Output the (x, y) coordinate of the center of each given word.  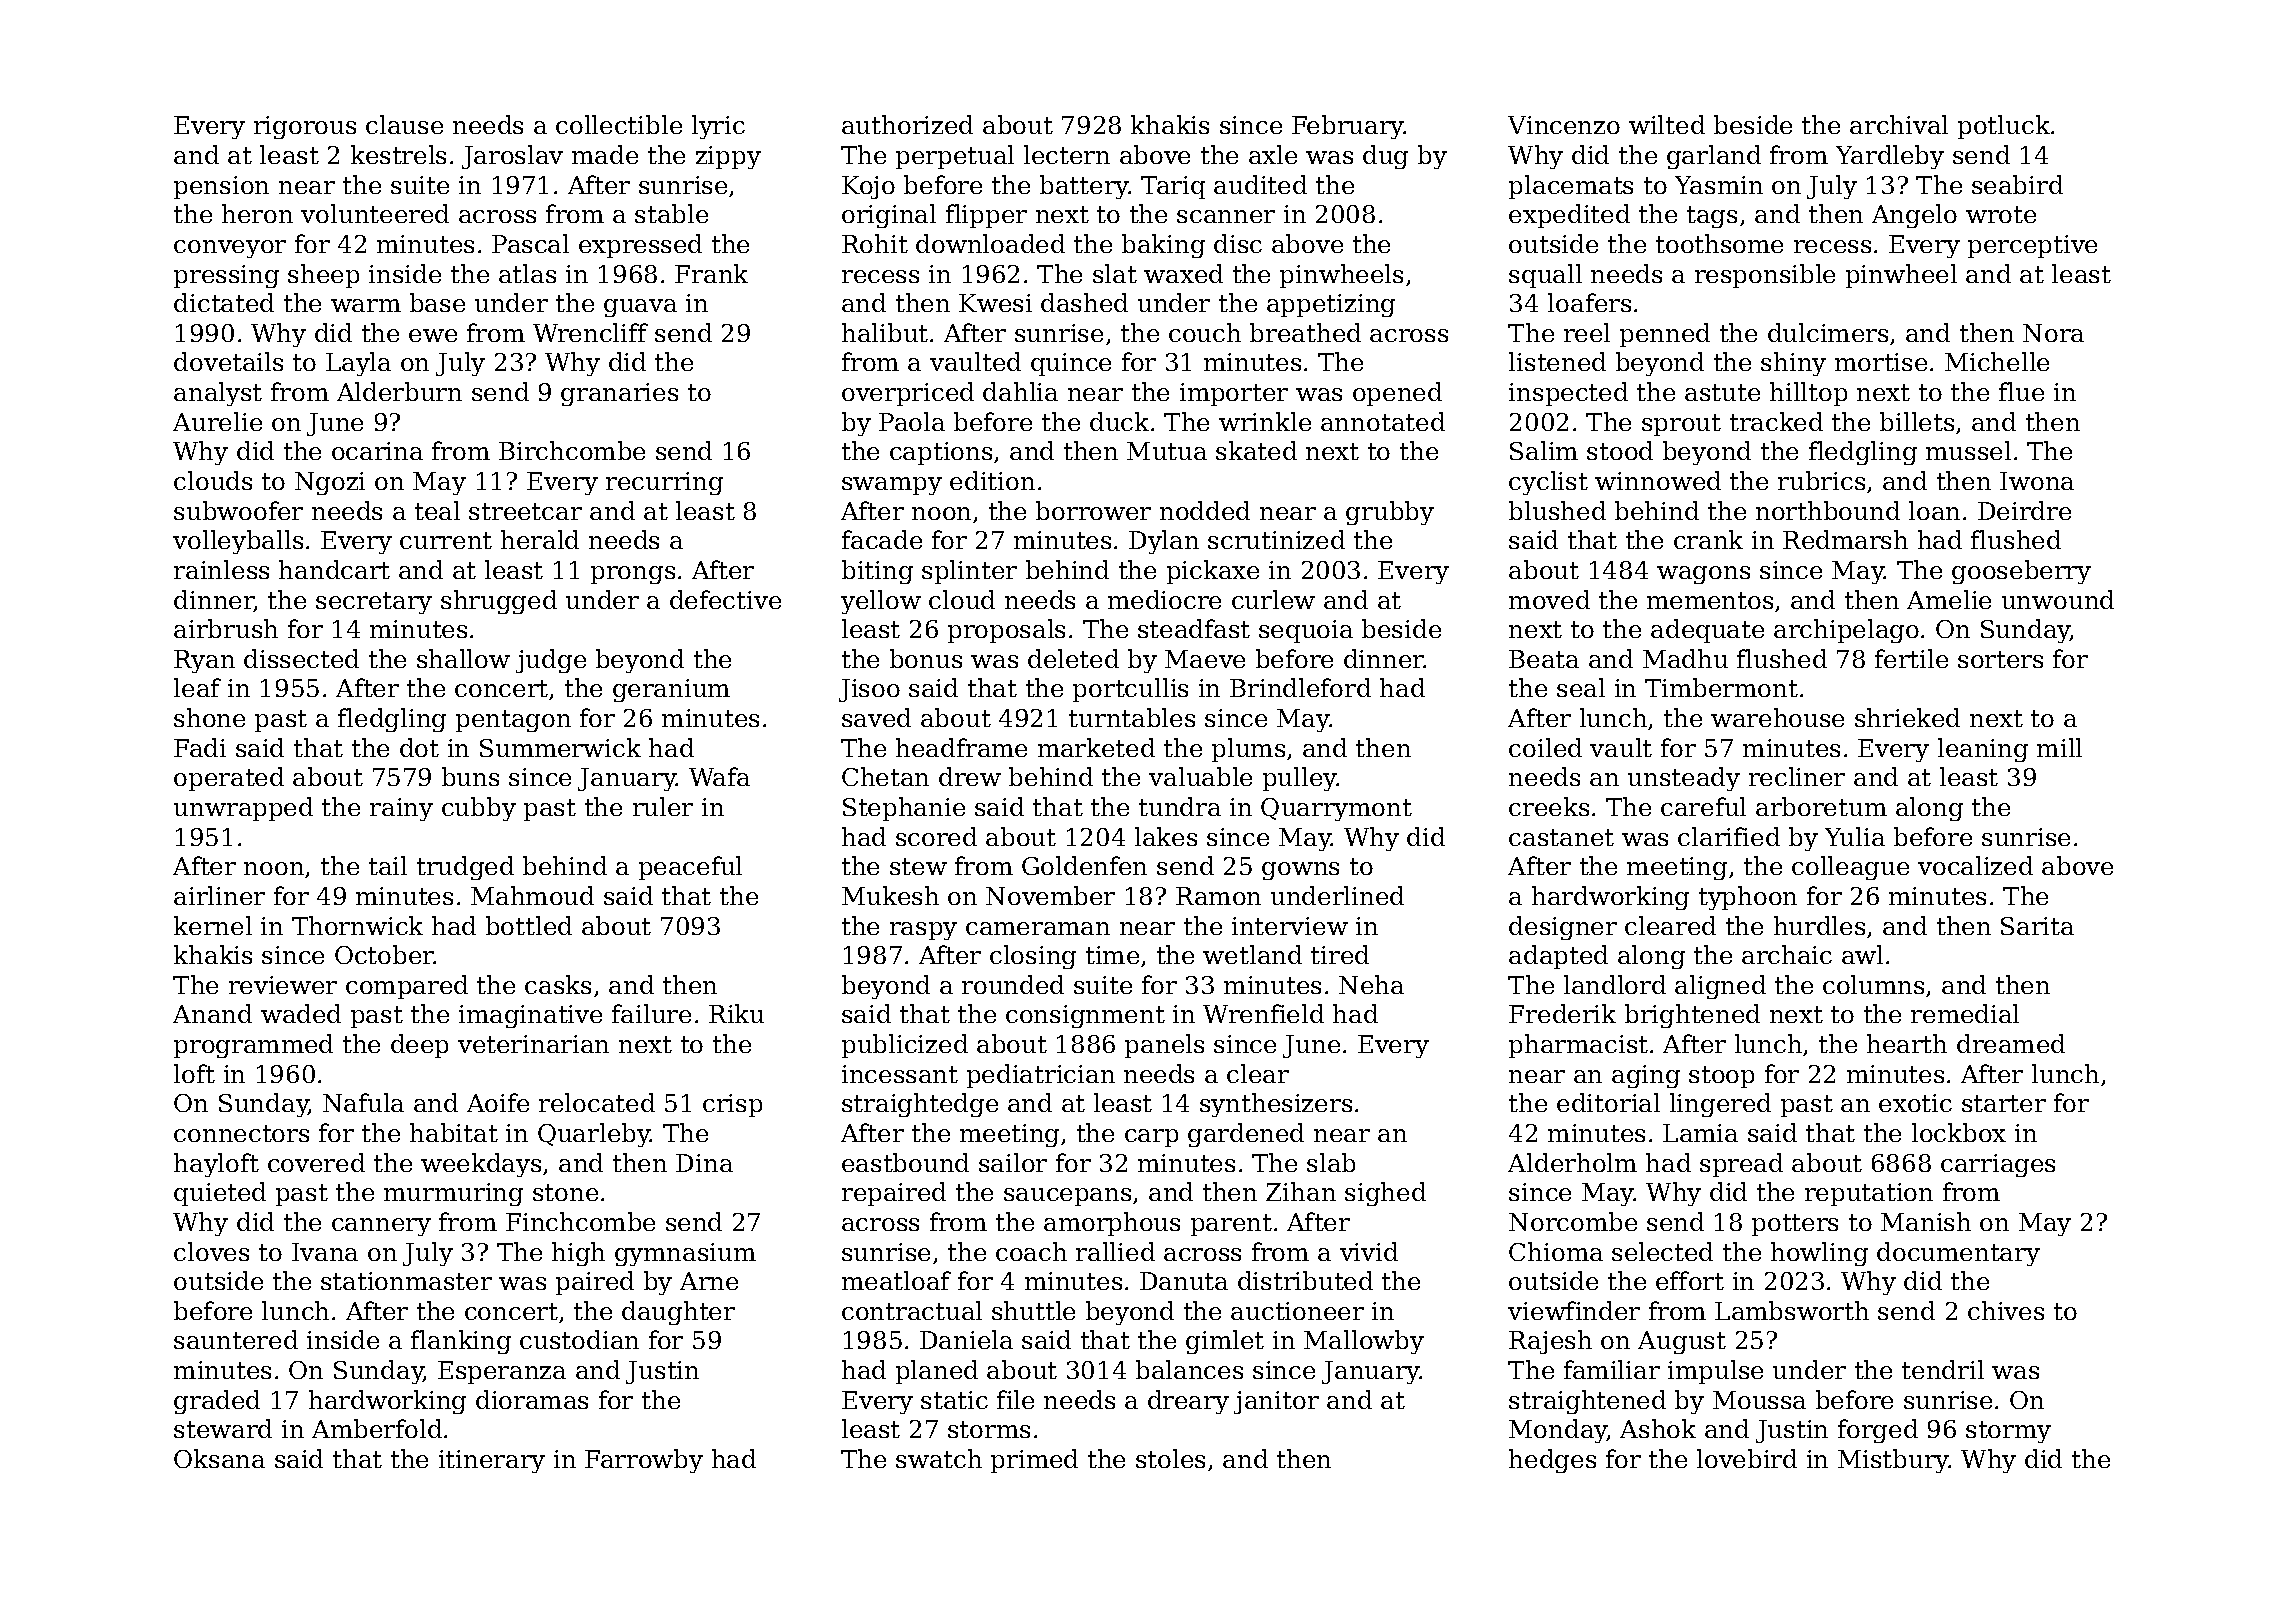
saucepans (1067, 1197)
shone (209, 717)
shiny (1793, 364)
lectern (1067, 154)
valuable (1200, 776)
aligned (1720, 987)
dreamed (2011, 1043)
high (578, 1254)
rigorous (305, 127)
